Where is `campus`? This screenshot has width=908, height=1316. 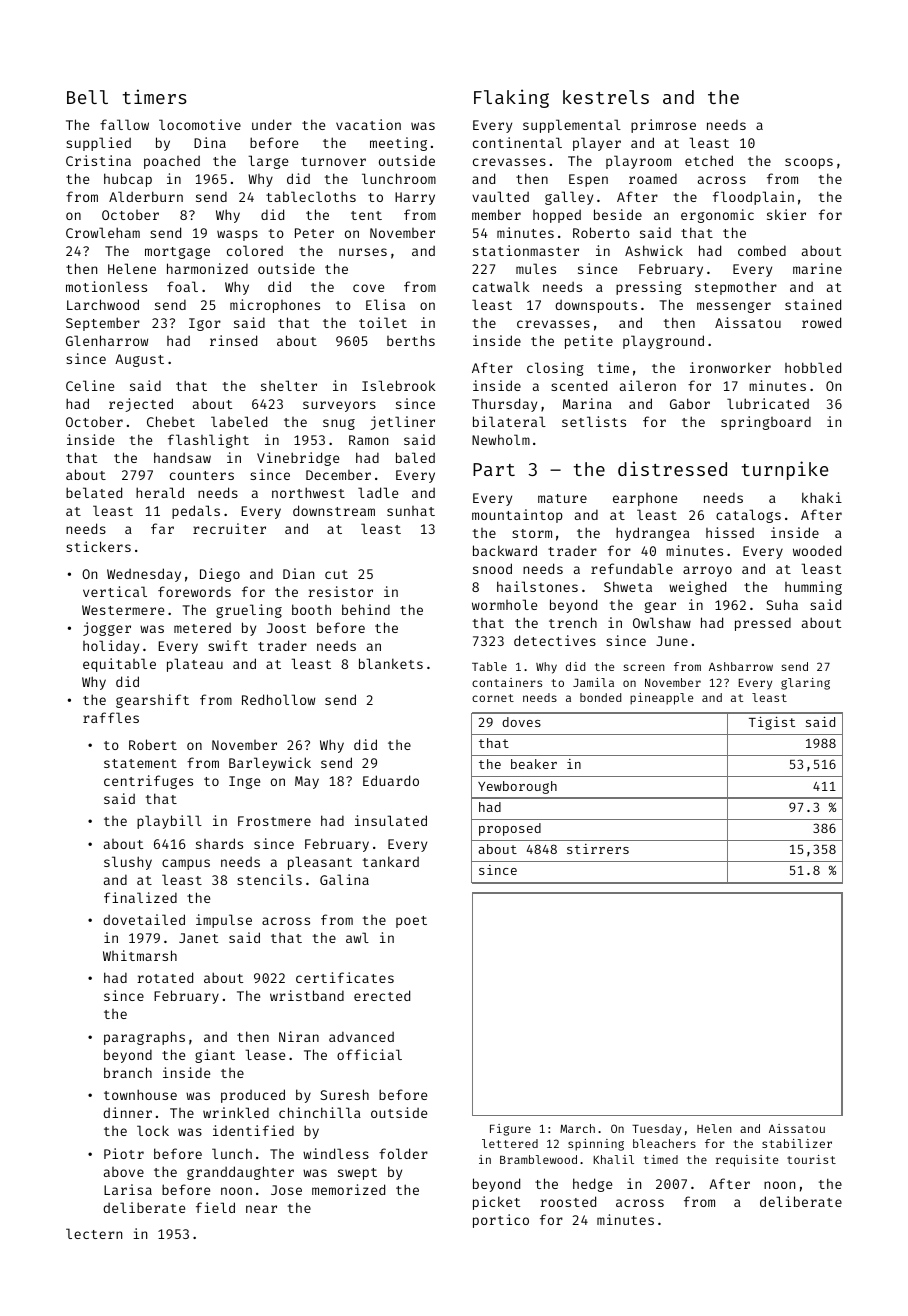
campus is located at coordinates (186, 864).
